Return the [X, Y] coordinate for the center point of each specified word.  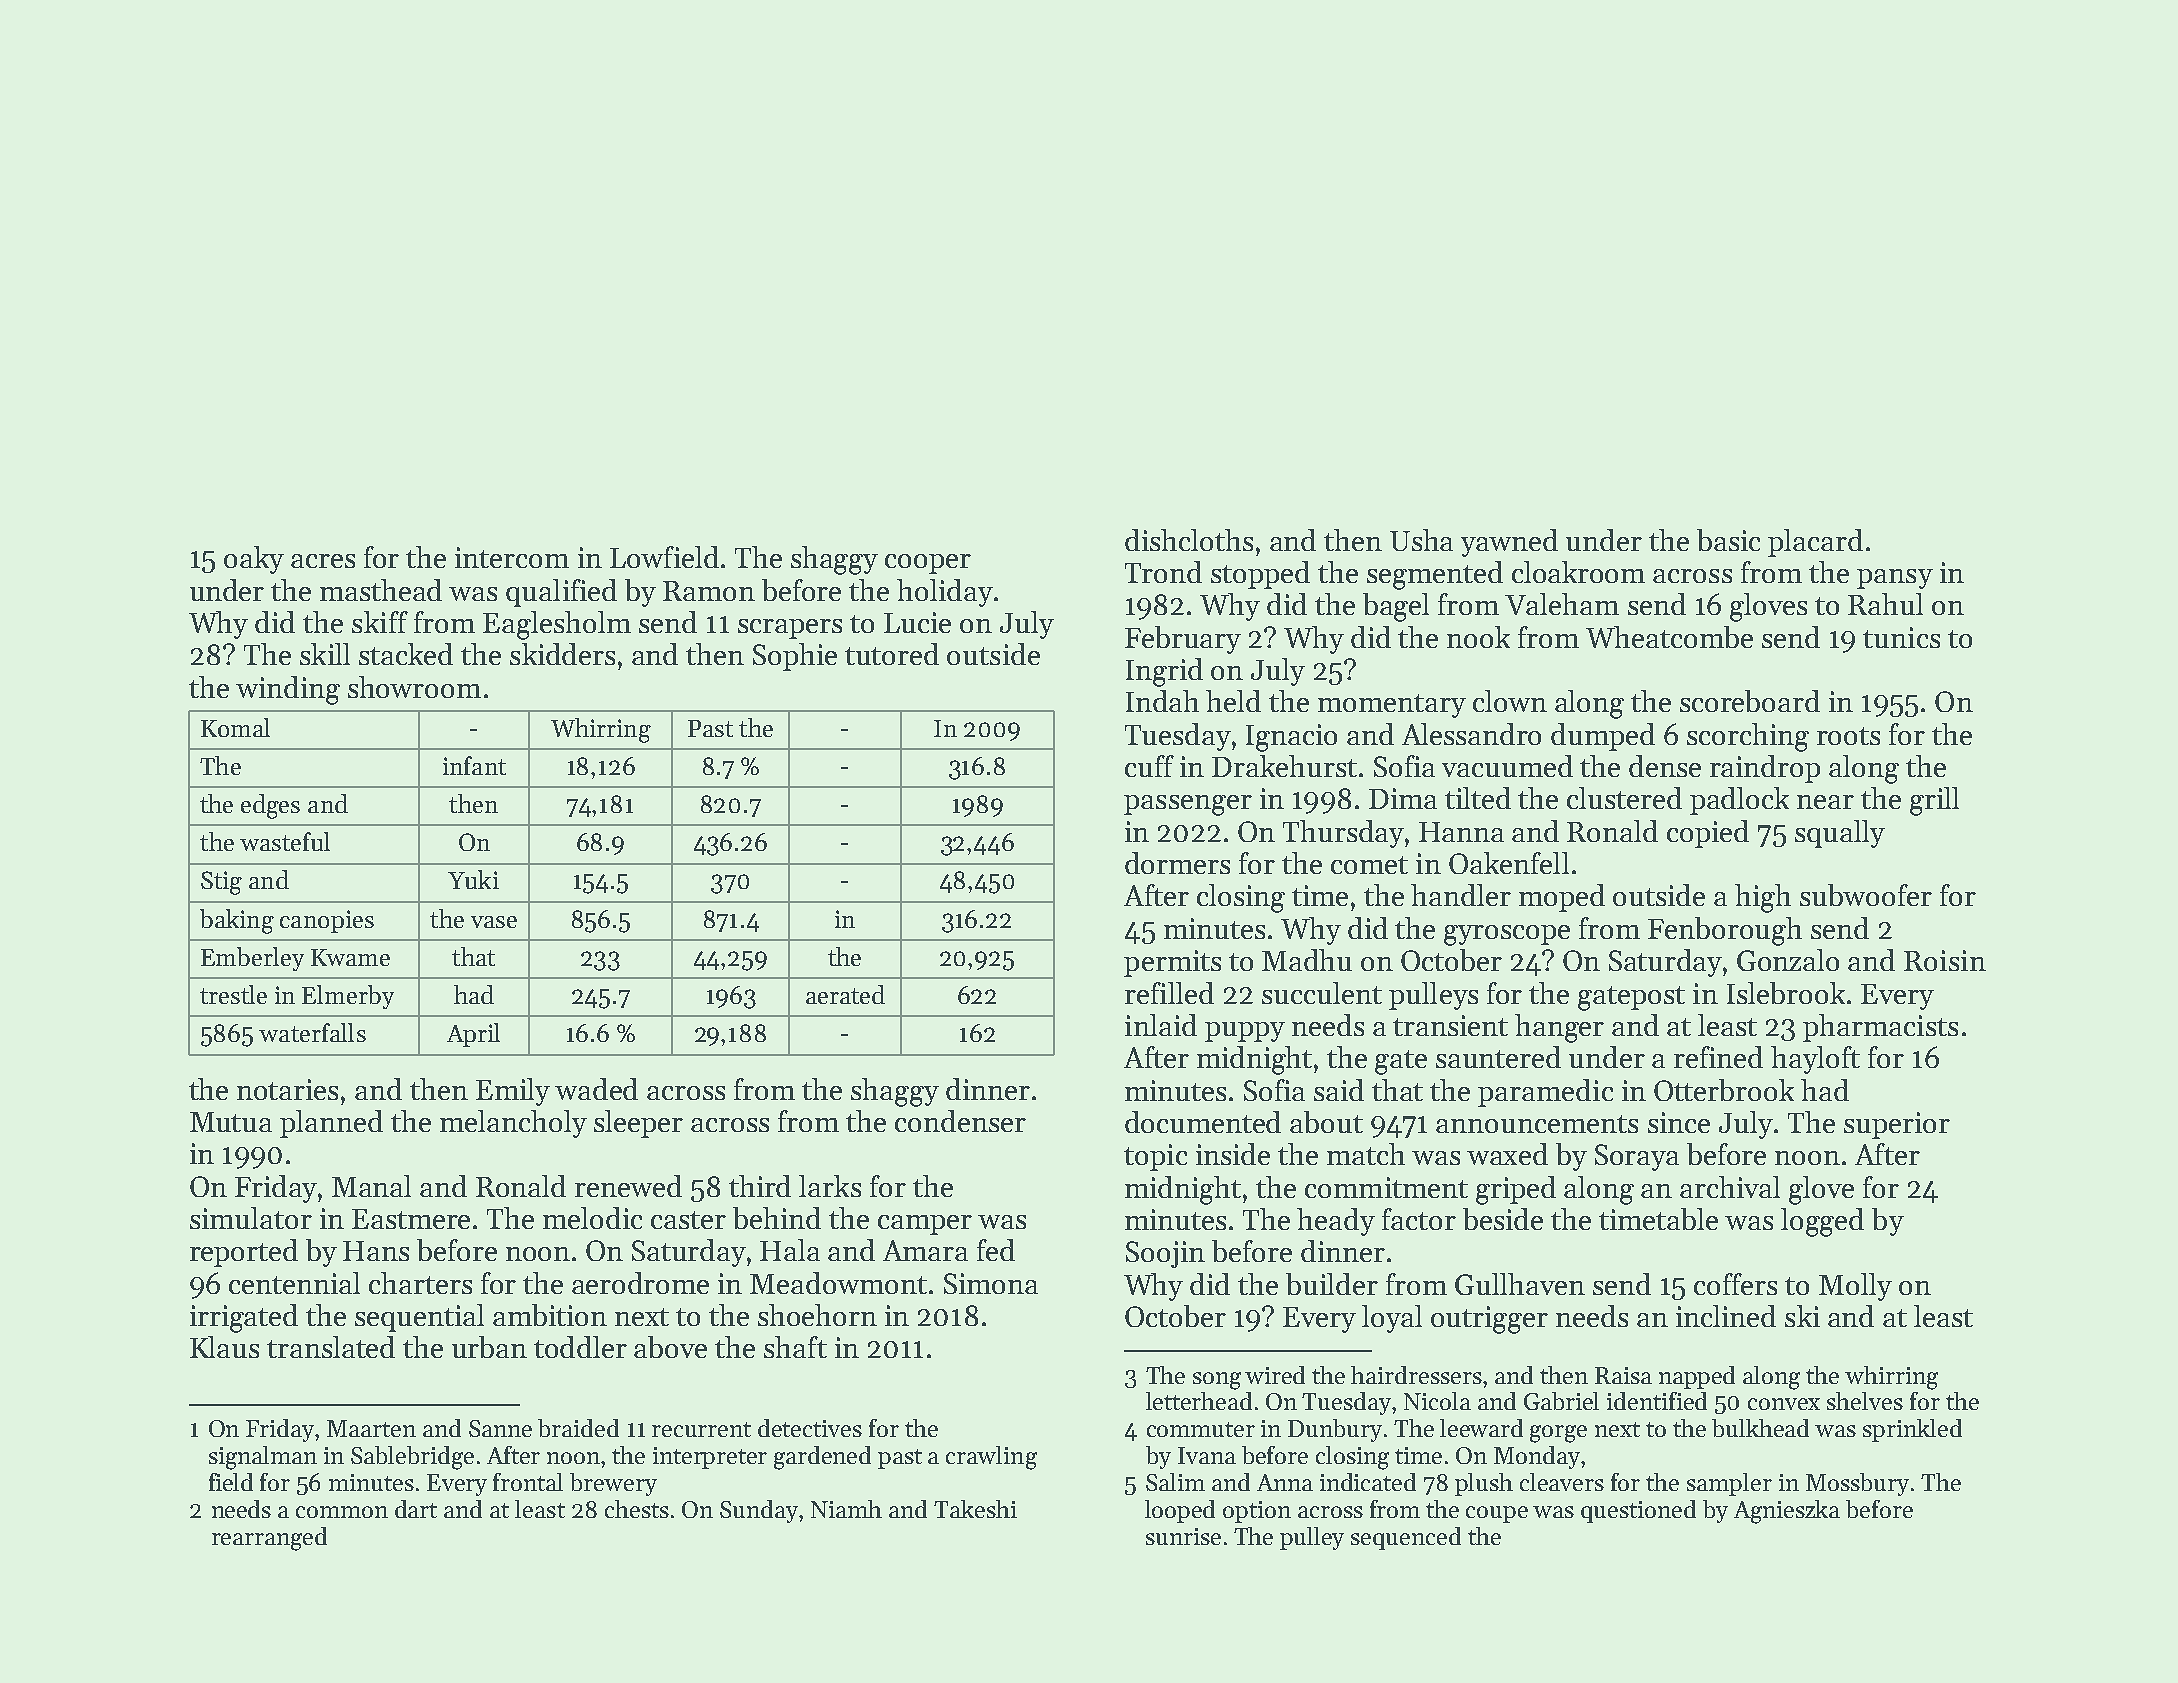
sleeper [638, 1124]
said [1339, 1090]
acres [323, 561]
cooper [928, 564]
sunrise [1183, 1536]
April [473, 1035]
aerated [845, 994]
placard [1815, 543]
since [1679, 1122]
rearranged [269, 1539]
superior [1897, 1125]
